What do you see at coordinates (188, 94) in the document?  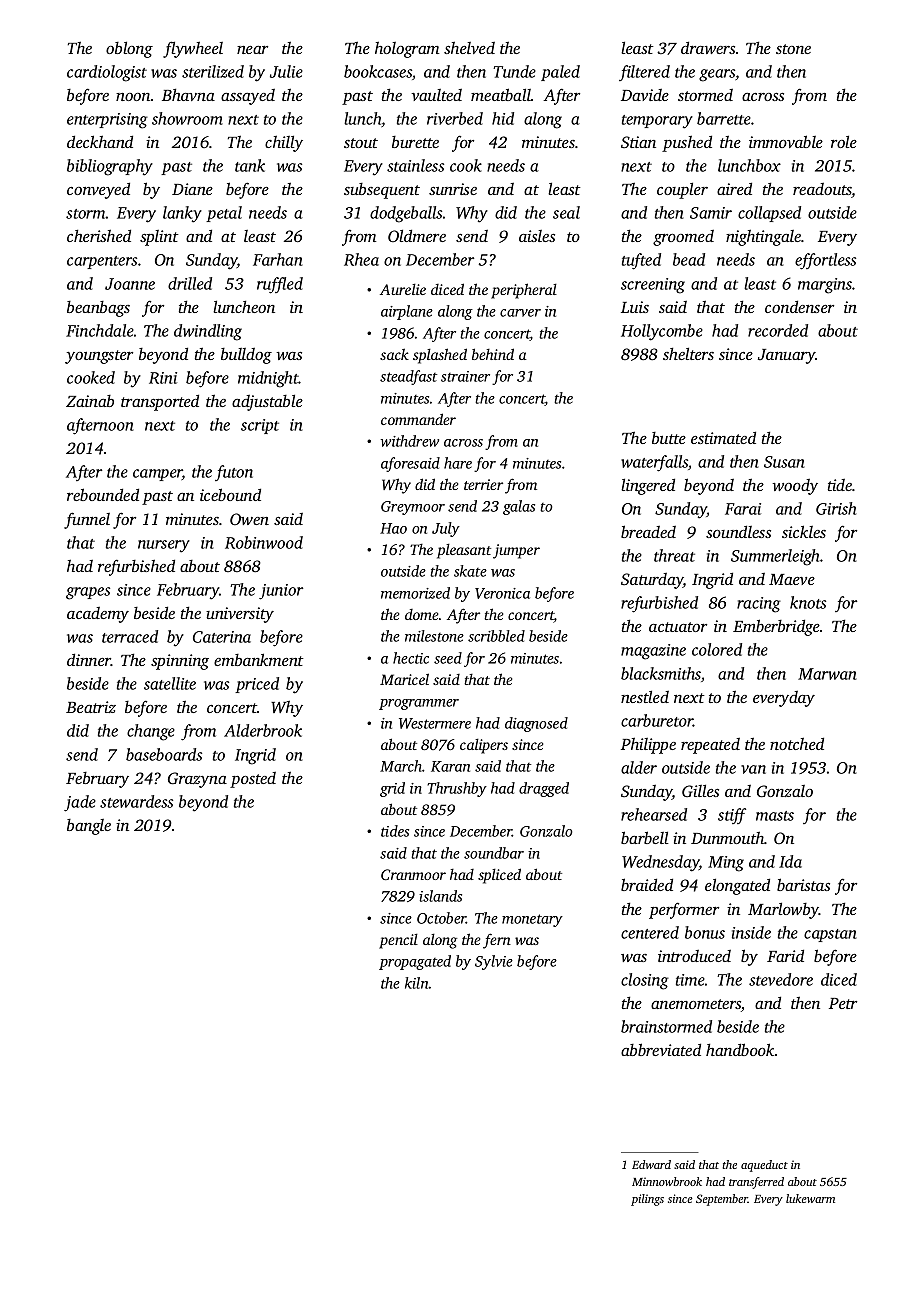 I see `Bhavna` at bounding box center [188, 94].
